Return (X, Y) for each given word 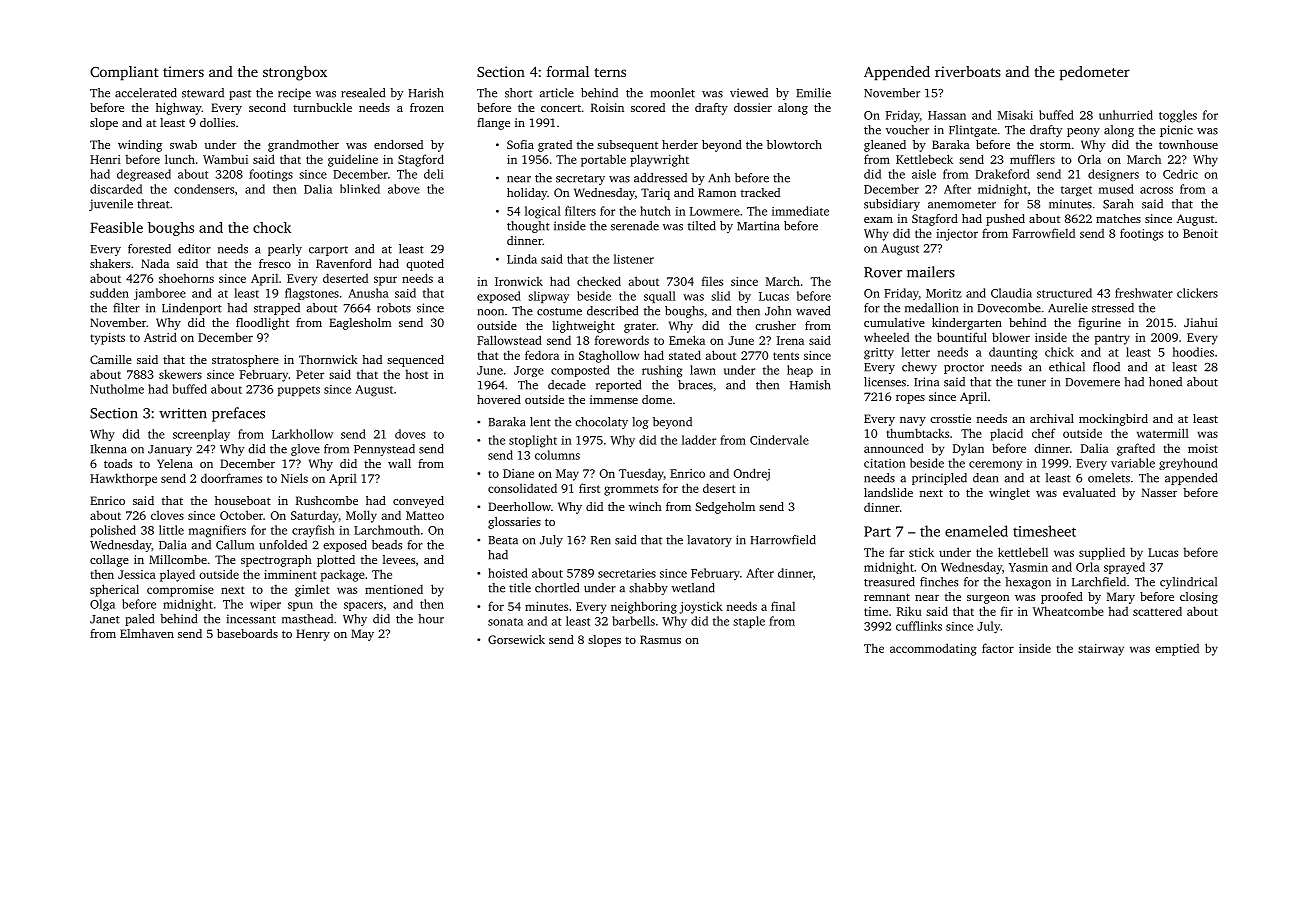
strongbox (295, 73)
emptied (1177, 649)
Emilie (813, 93)
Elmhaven (147, 633)
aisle (924, 174)
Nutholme (117, 389)
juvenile (111, 205)
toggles (1178, 116)
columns (557, 455)
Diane (518, 473)
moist (1203, 448)
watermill (1163, 433)
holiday (527, 194)
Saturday (315, 516)
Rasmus (660, 639)
